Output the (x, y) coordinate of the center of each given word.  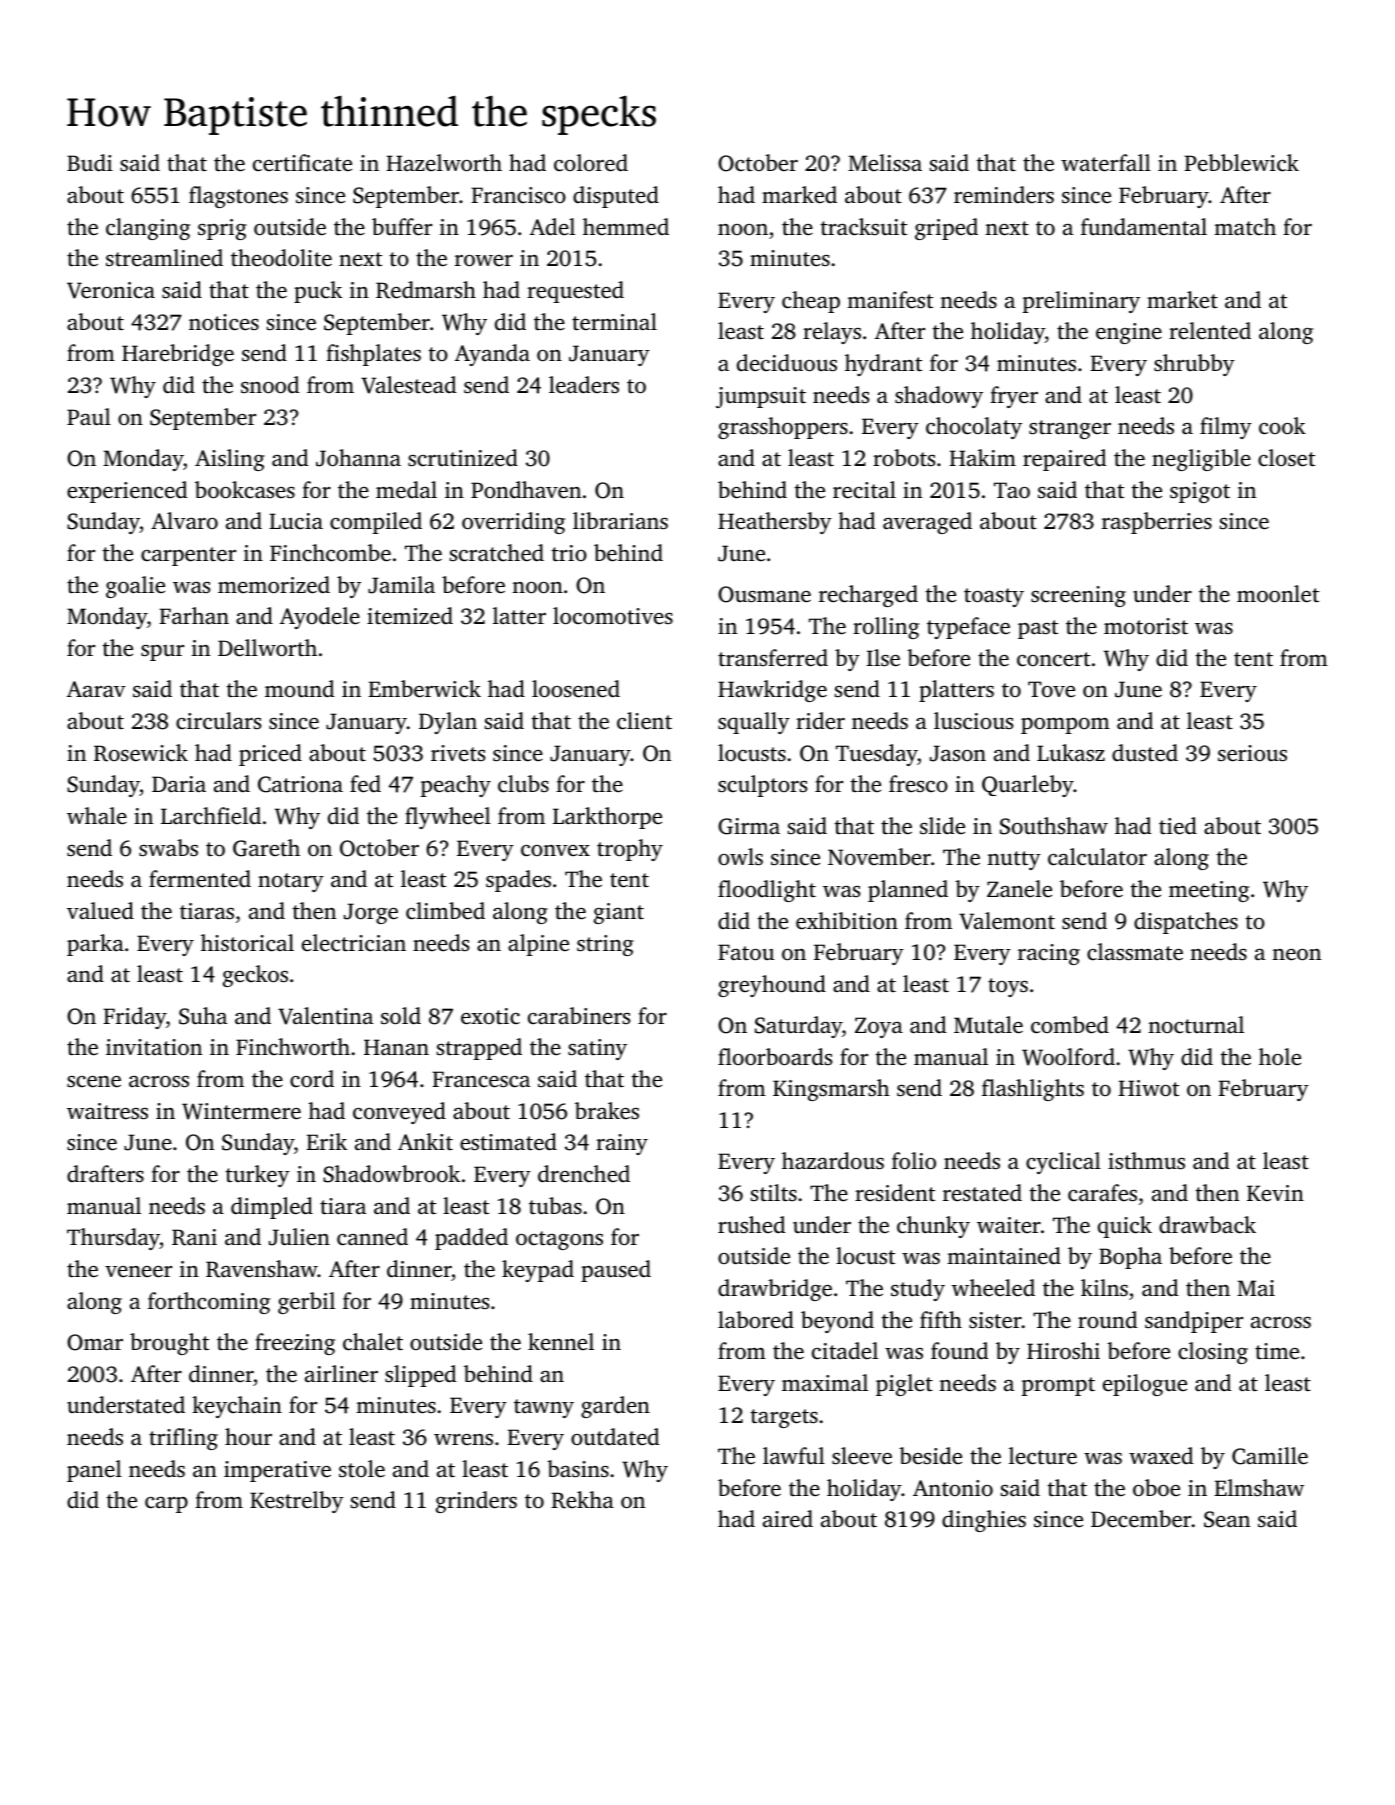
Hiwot (1148, 1088)
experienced (127, 492)
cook (1282, 426)
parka (95, 945)
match (1245, 226)
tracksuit (863, 227)
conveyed (399, 1113)
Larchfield (211, 815)
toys (1008, 987)
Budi (90, 163)
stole (362, 1469)
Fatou (746, 952)
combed (1070, 1025)
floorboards (775, 1057)
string (605, 945)
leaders (584, 385)
